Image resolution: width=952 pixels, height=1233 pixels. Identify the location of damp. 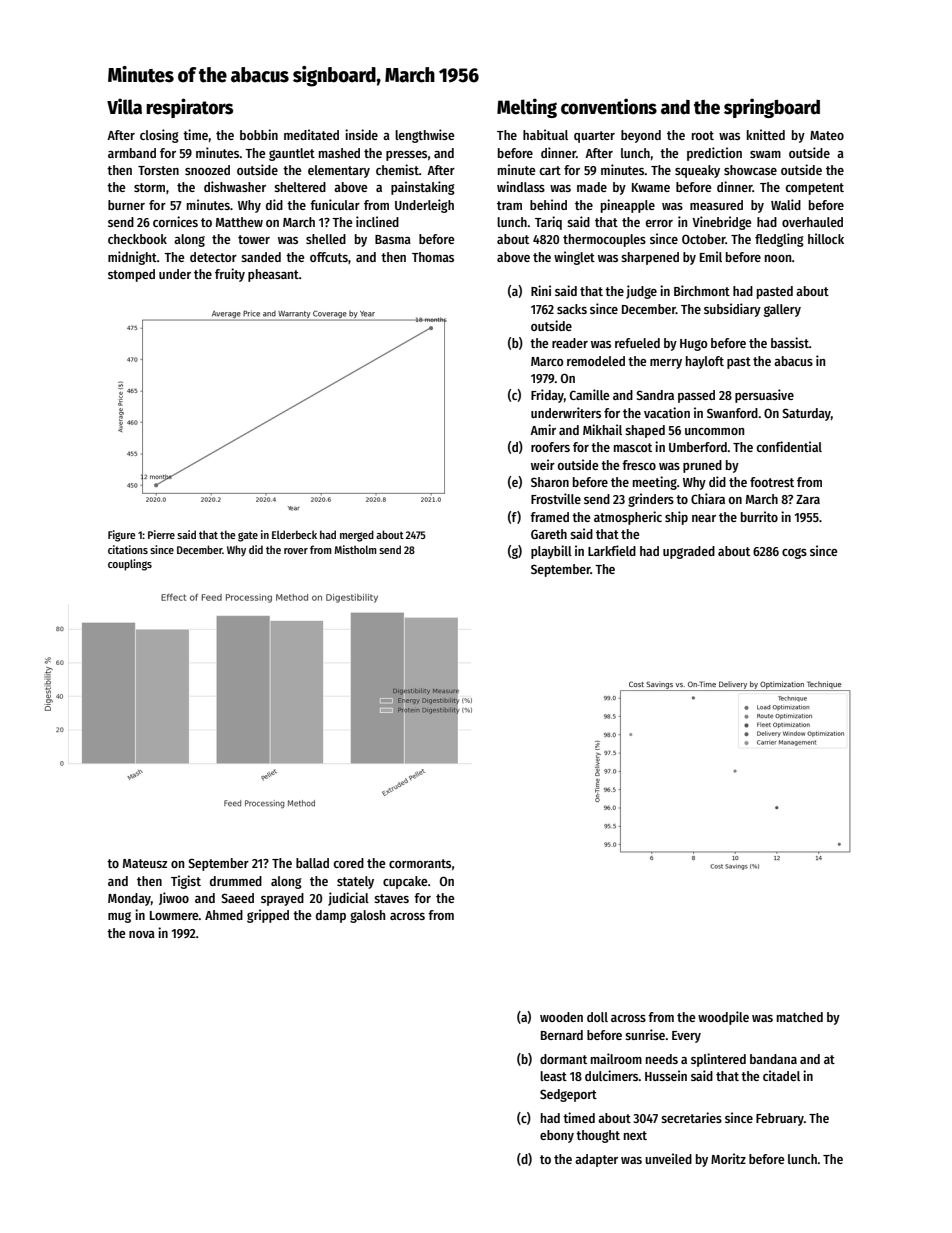
(331, 916).
